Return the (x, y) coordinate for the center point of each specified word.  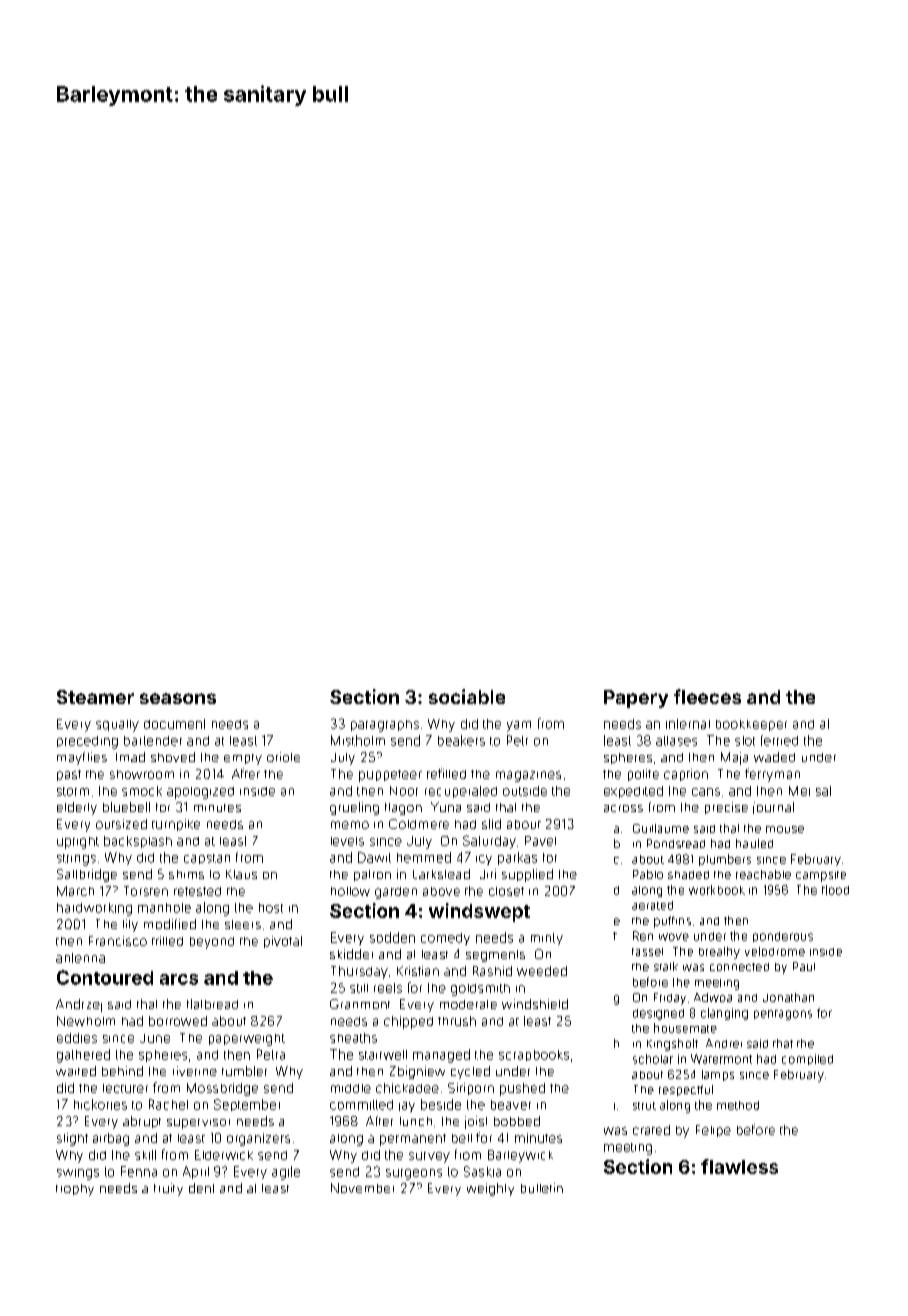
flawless (739, 1166)
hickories (100, 1104)
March (75, 891)
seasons (178, 698)
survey (429, 1157)
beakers (461, 740)
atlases (676, 741)
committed (361, 1105)
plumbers (725, 860)
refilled (446, 773)
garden (396, 893)
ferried (779, 740)
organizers (258, 1139)
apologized (200, 793)
